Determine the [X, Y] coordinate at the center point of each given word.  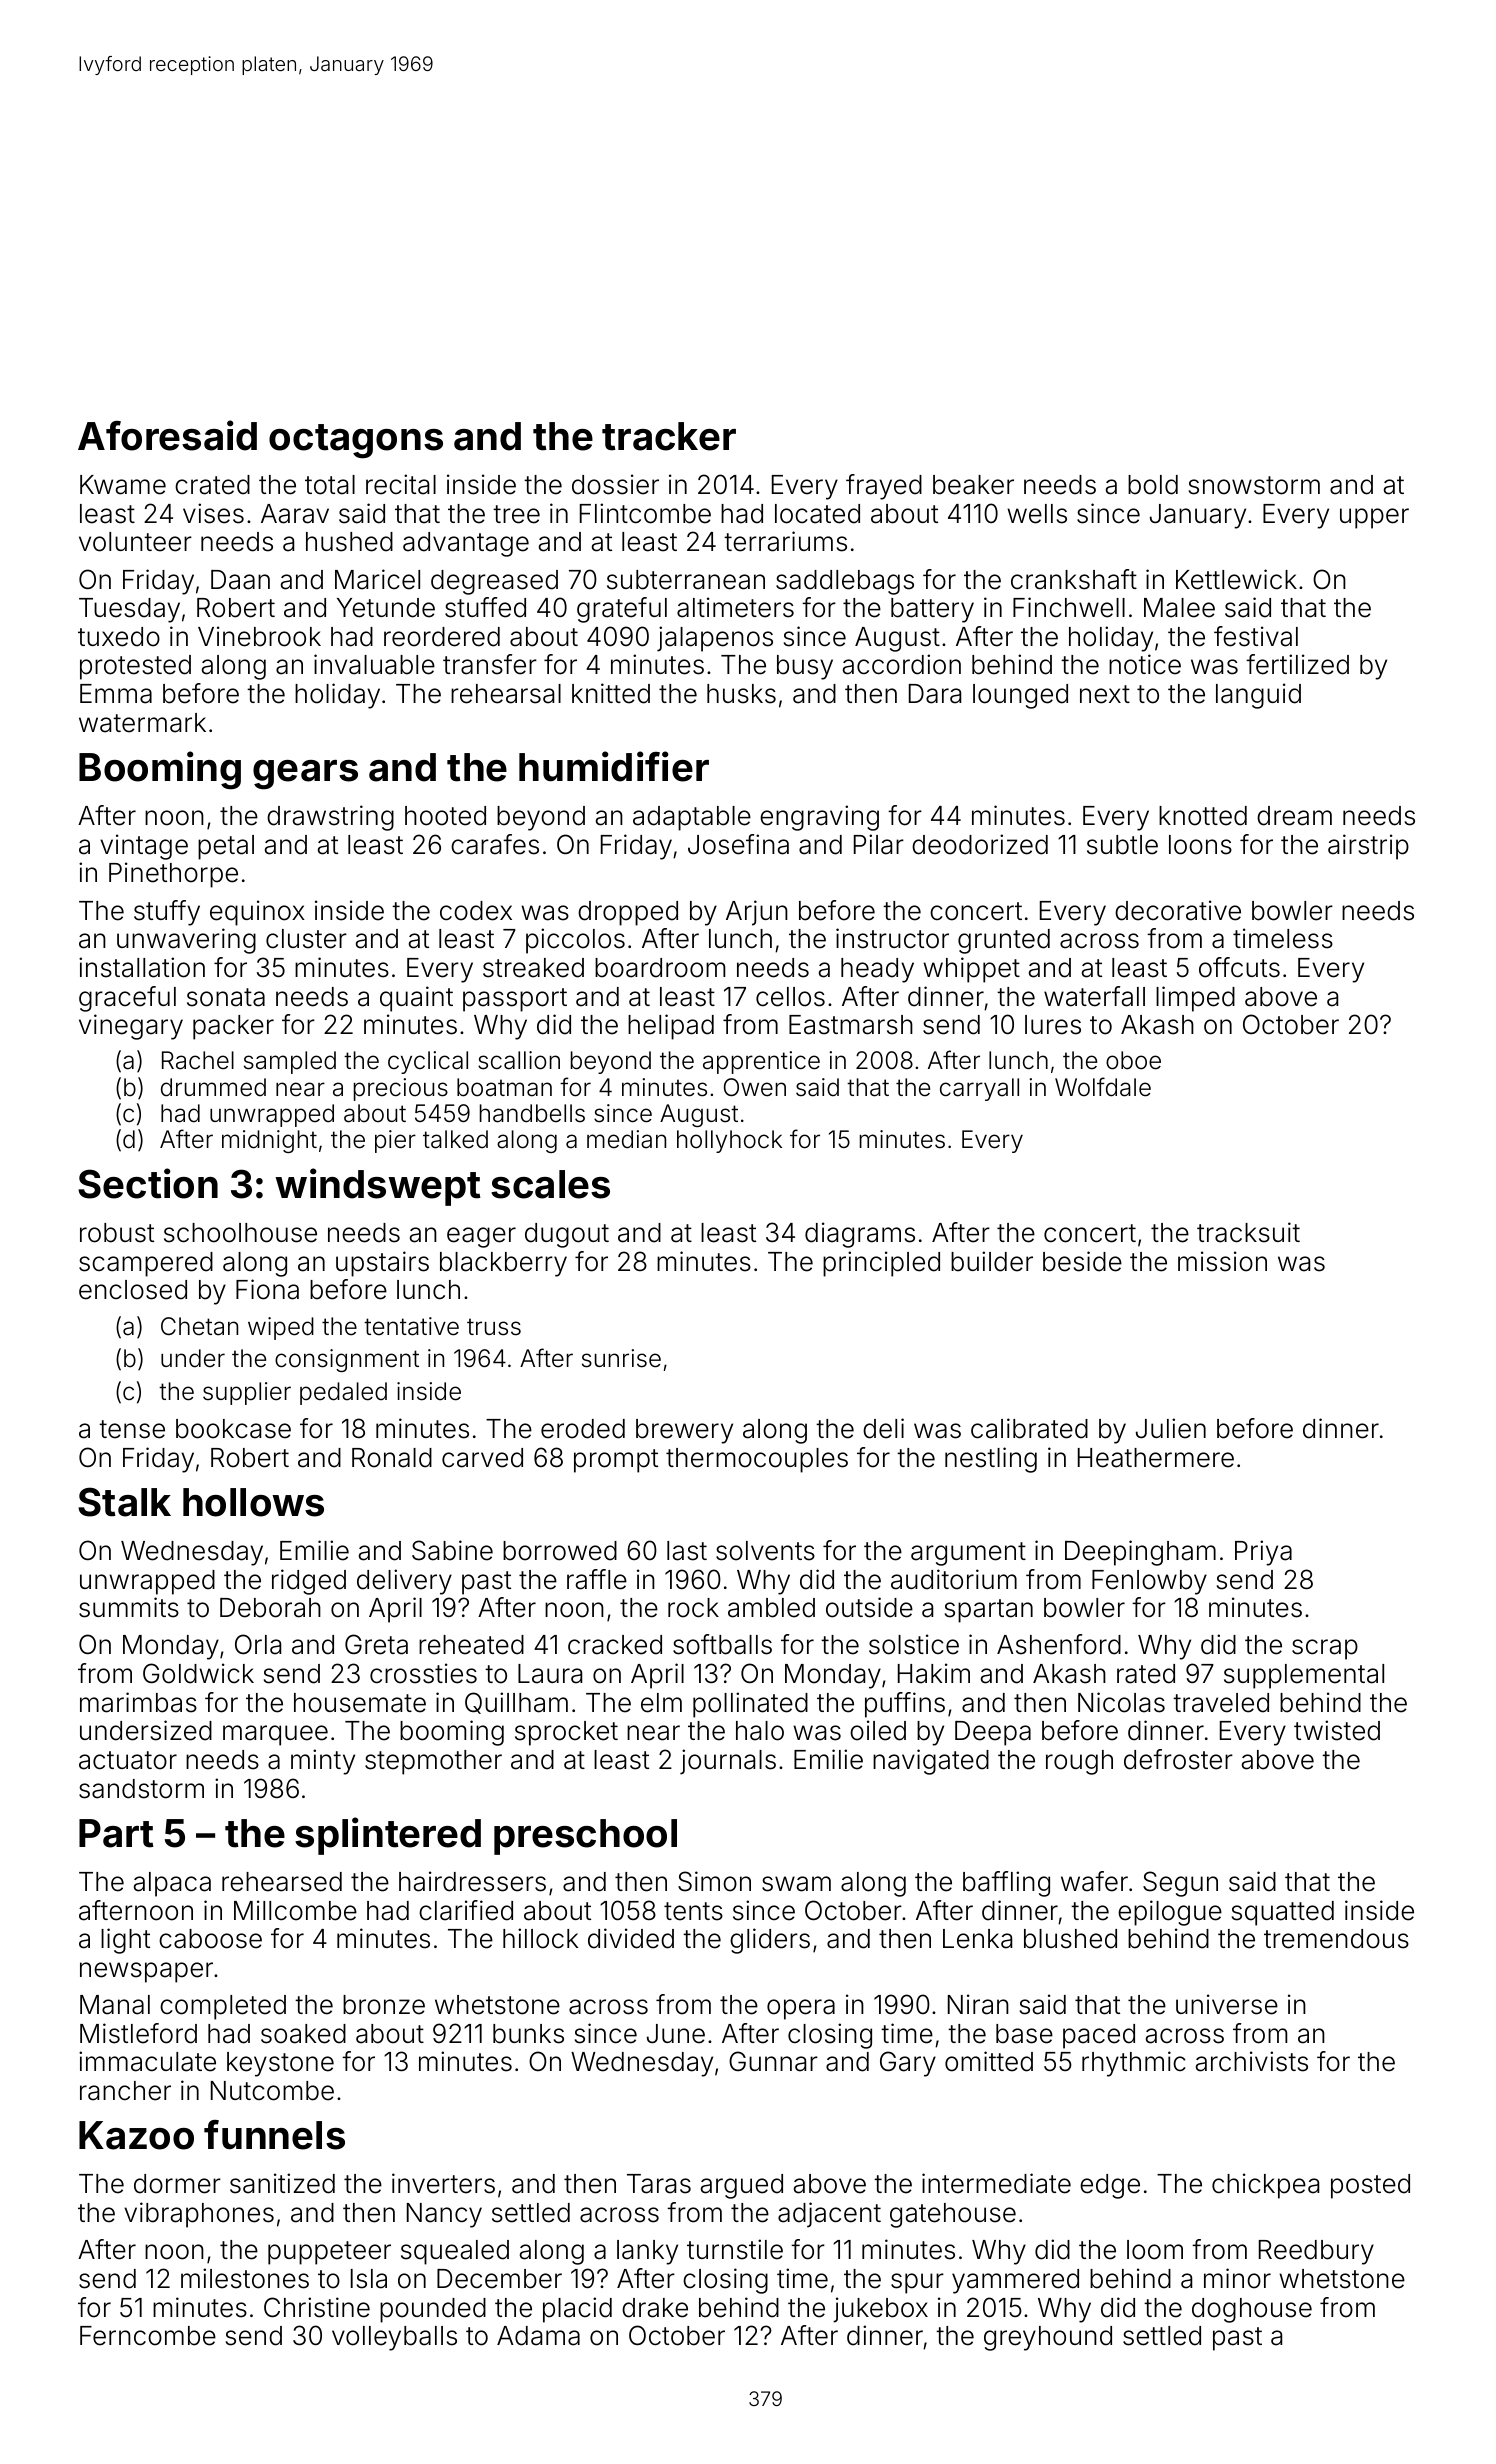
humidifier [614, 766]
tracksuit [1248, 1232]
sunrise [621, 1358]
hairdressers [472, 1881]
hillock [540, 1938]
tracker [669, 436]
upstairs [382, 1264]
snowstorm [1254, 485]
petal [226, 847]
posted [1370, 2186]
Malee [1179, 608]
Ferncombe [148, 2336]
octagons [356, 441]
